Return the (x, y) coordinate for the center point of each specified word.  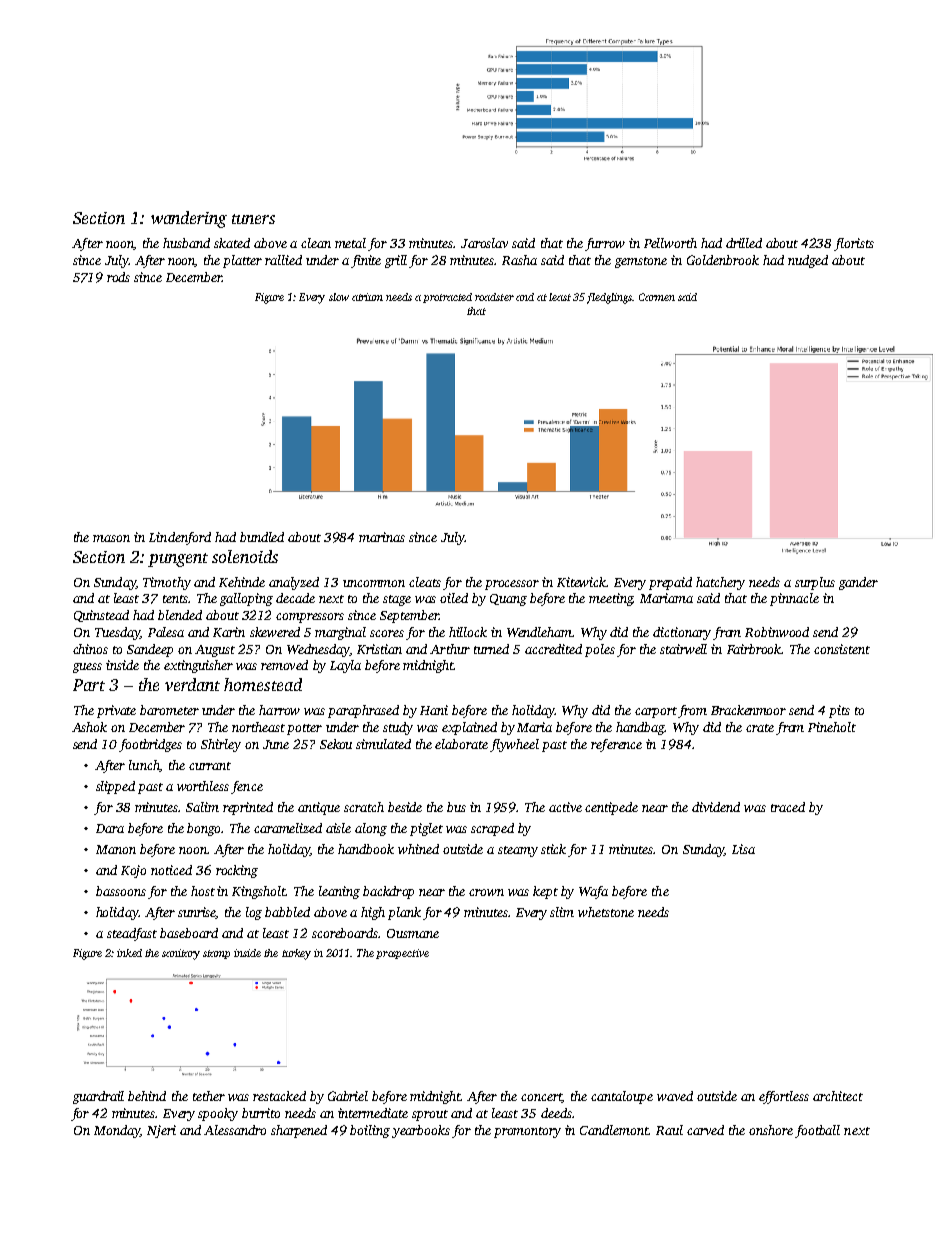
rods (118, 277)
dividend (716, 807)
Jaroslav (484, 243)
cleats (425, 582)
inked (129, 953)
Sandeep (150, 650)
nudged (808, 261)
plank (404, 913)
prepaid (670, 583)
